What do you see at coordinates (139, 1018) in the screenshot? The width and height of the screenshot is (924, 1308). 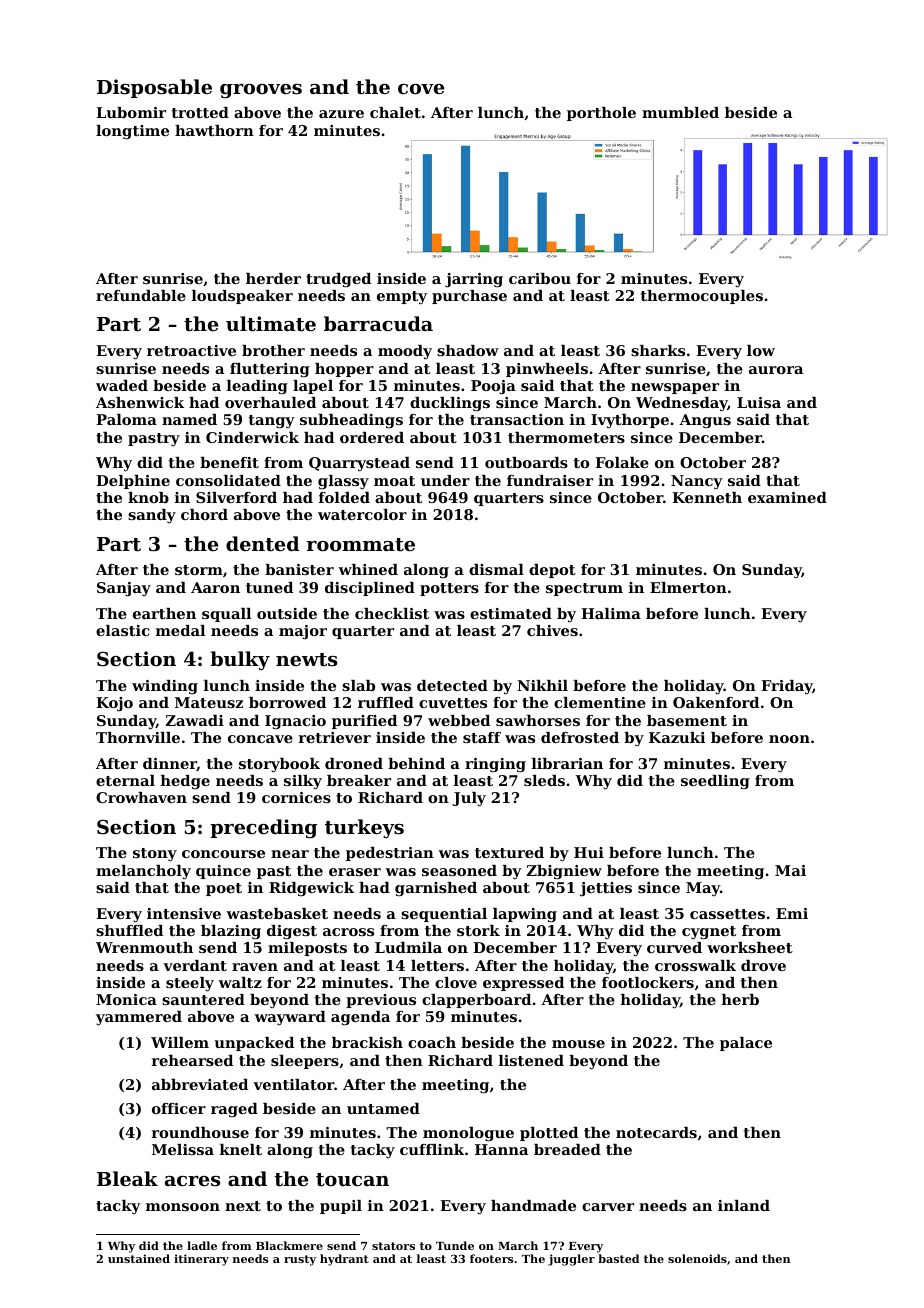 I see `yammered` at bounding box center [139, 1018].
